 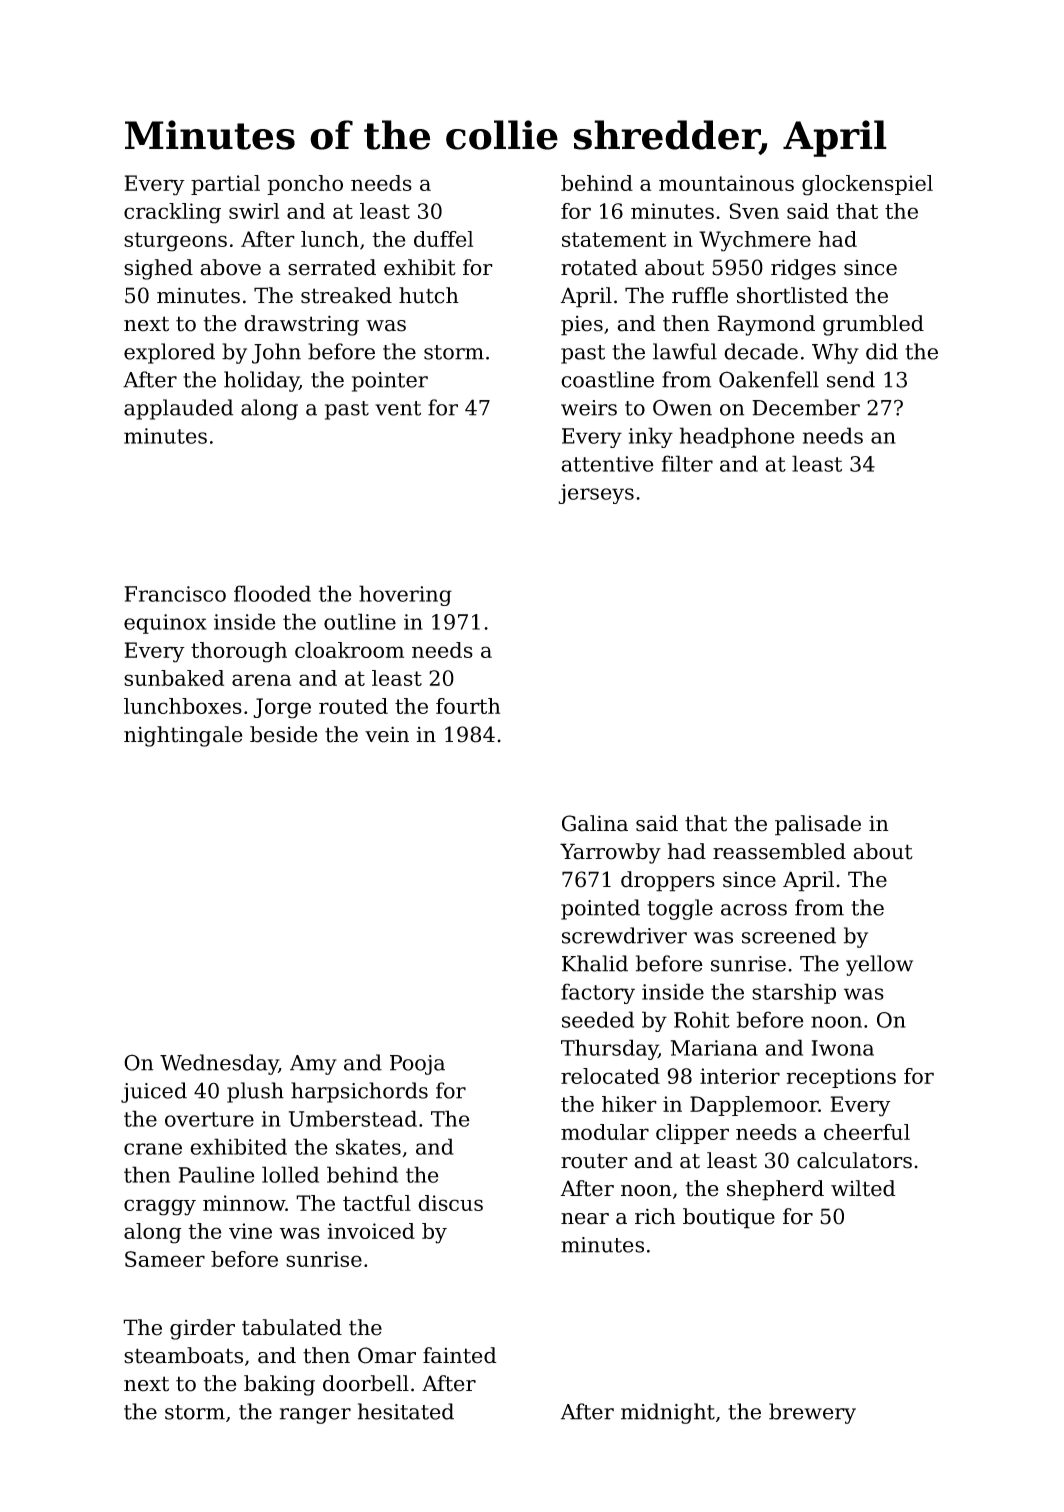 I want to click on Wednesday, so click(x=219, y=1064).
